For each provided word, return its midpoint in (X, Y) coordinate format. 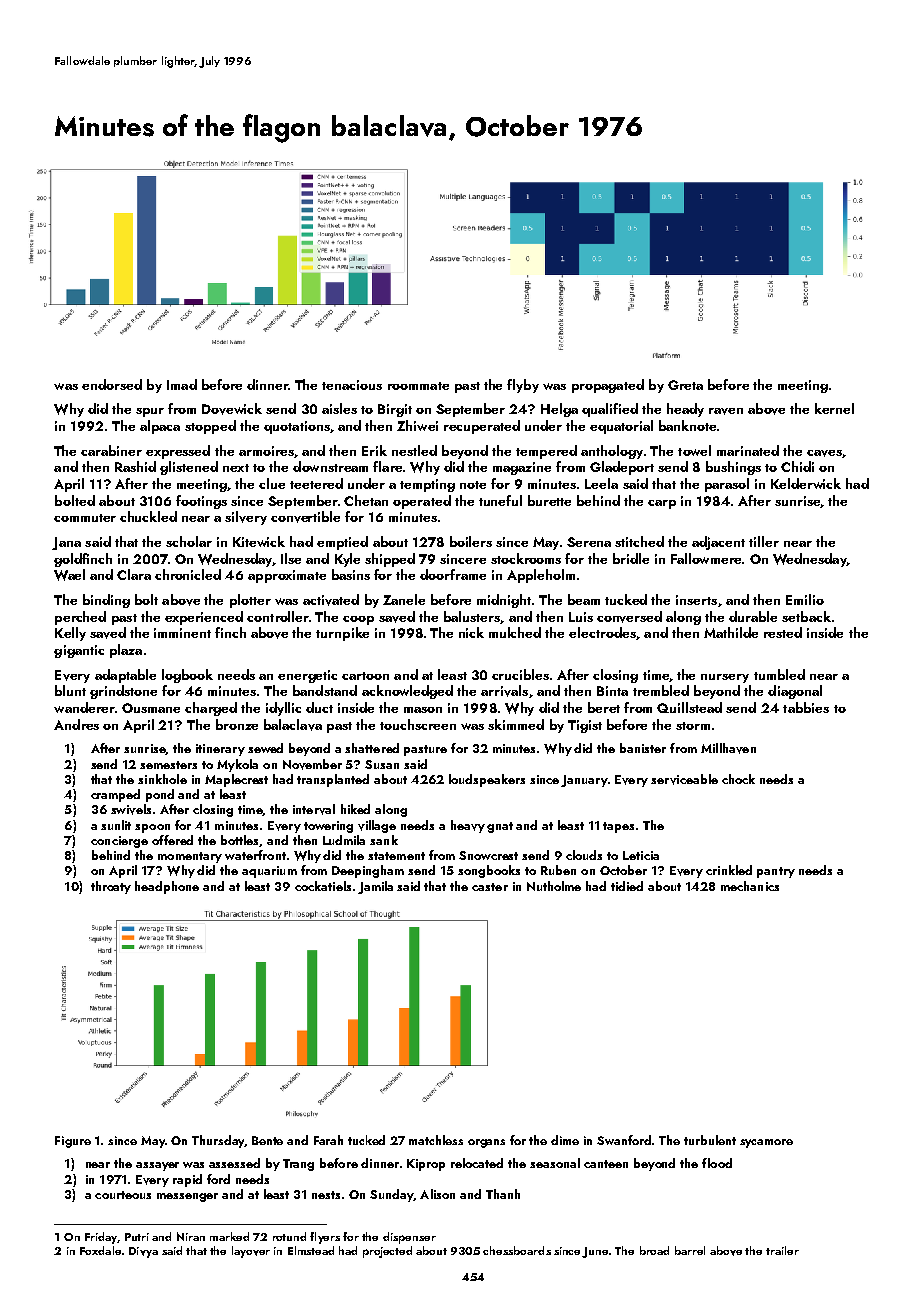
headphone (167, 887)
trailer (782, 1250)
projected (387, 1252)
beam (584, 599)
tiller (764, 541)
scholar (189, 541)
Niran (191, 1236)
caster (490, 887)
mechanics (750, 886)
